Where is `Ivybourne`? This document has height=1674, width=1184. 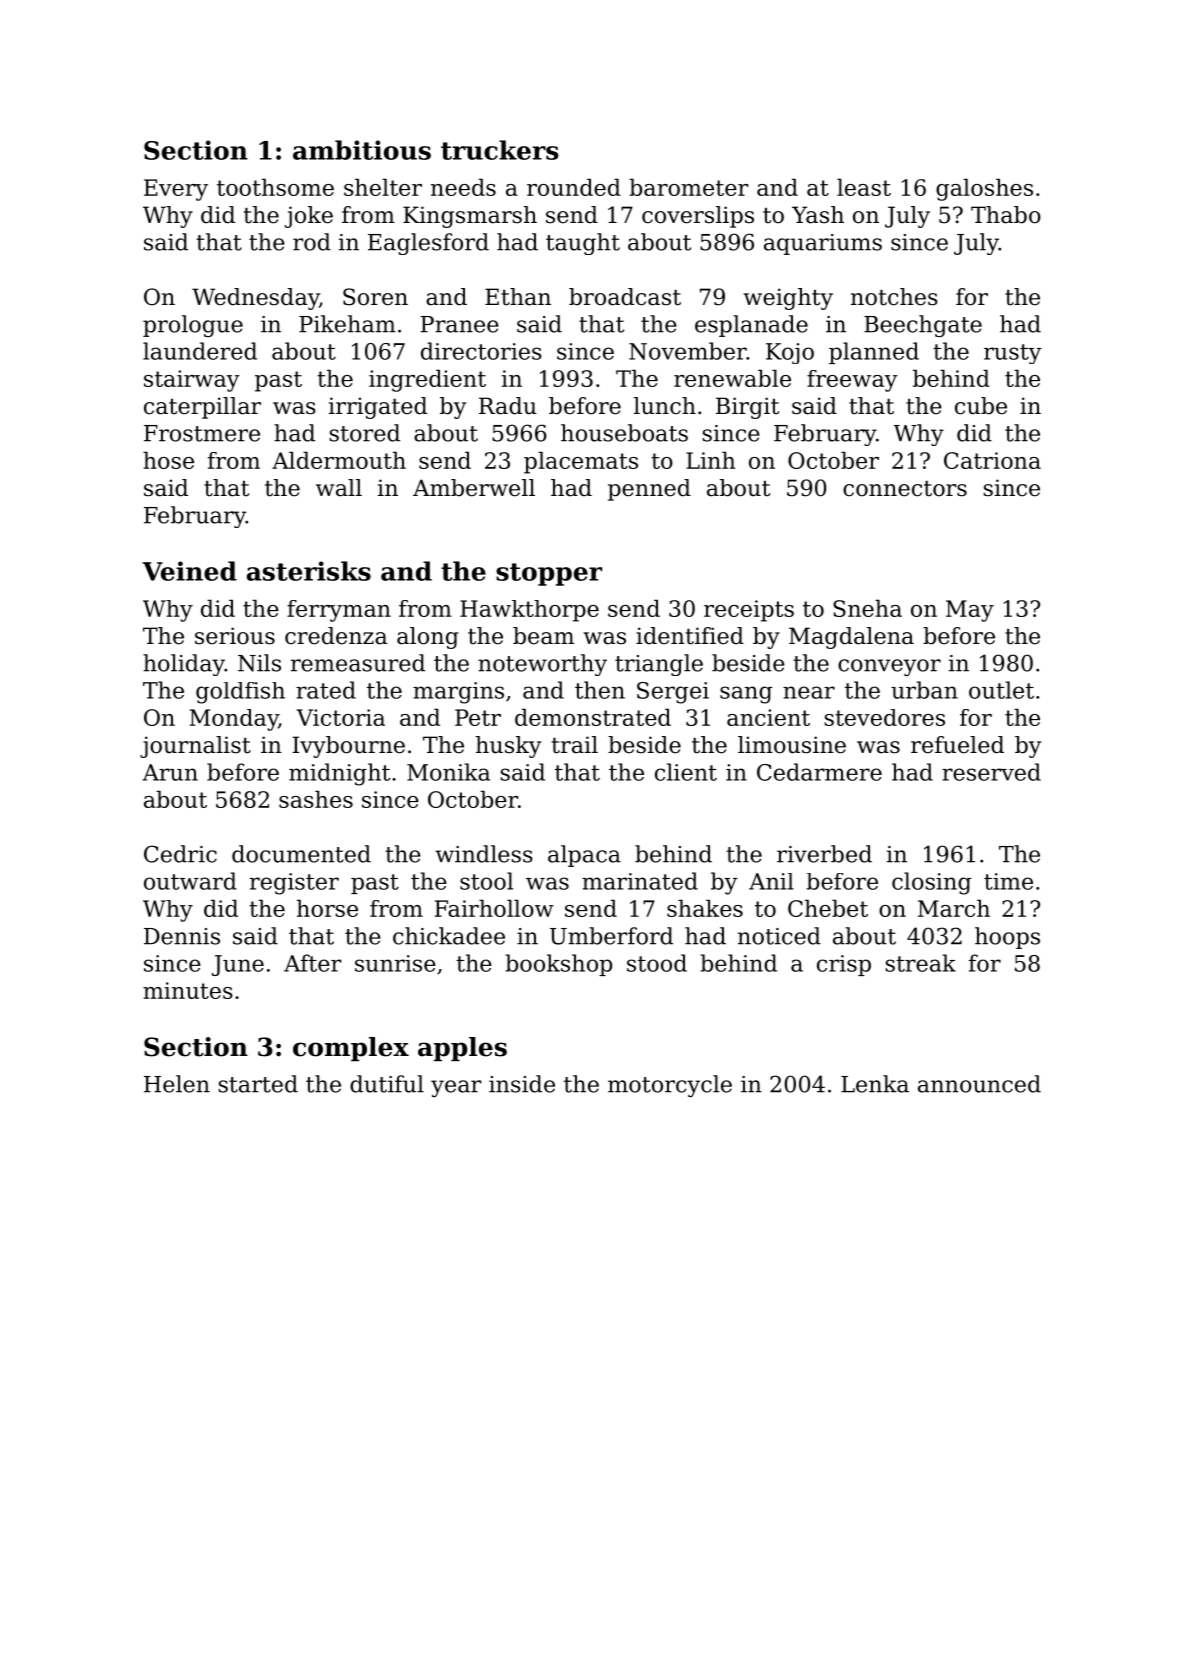 Ivybourne is located at coordinates (348, 747).
